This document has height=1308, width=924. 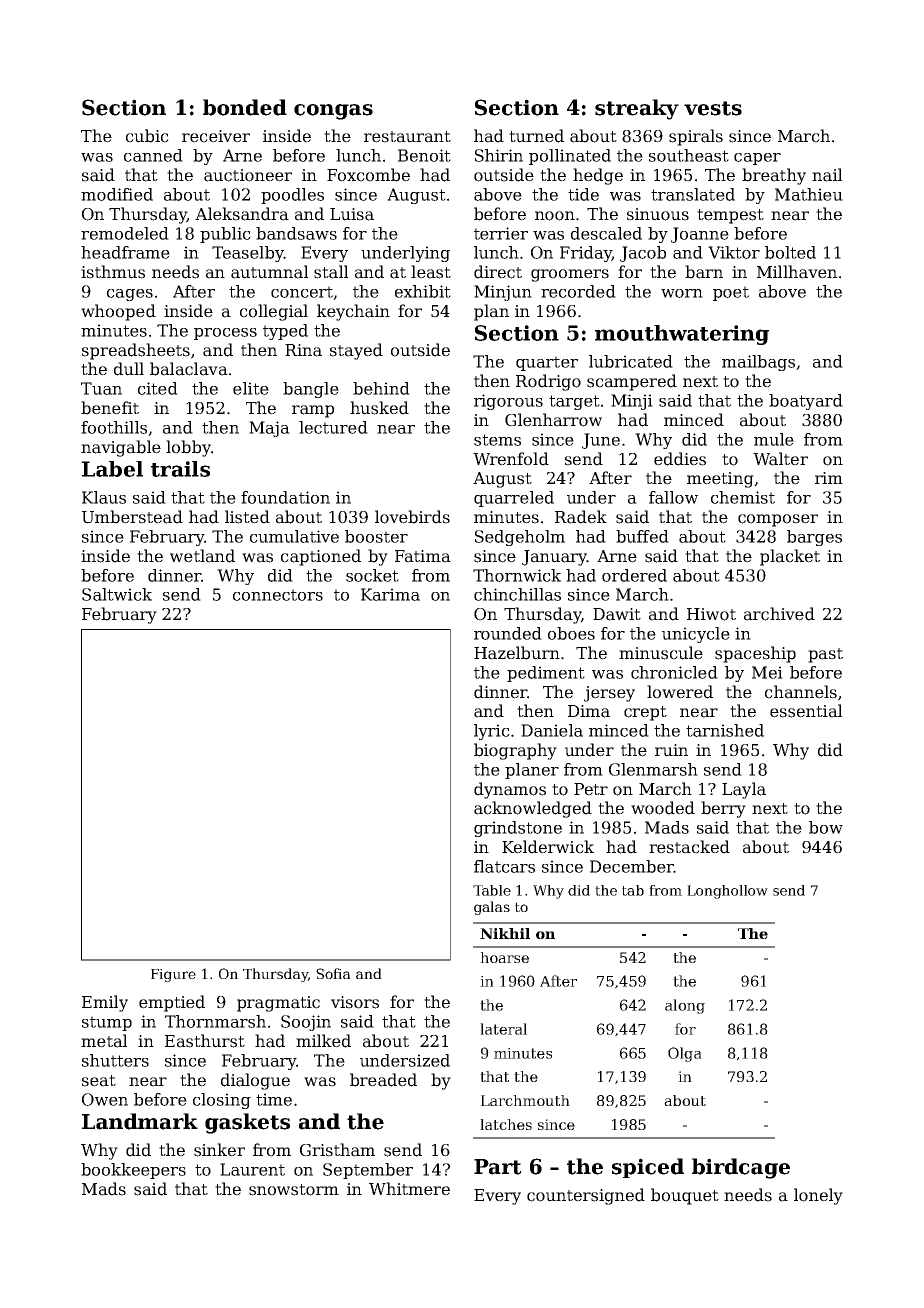 I want to click on bookkeepers, so click(x=133, y=1171).
